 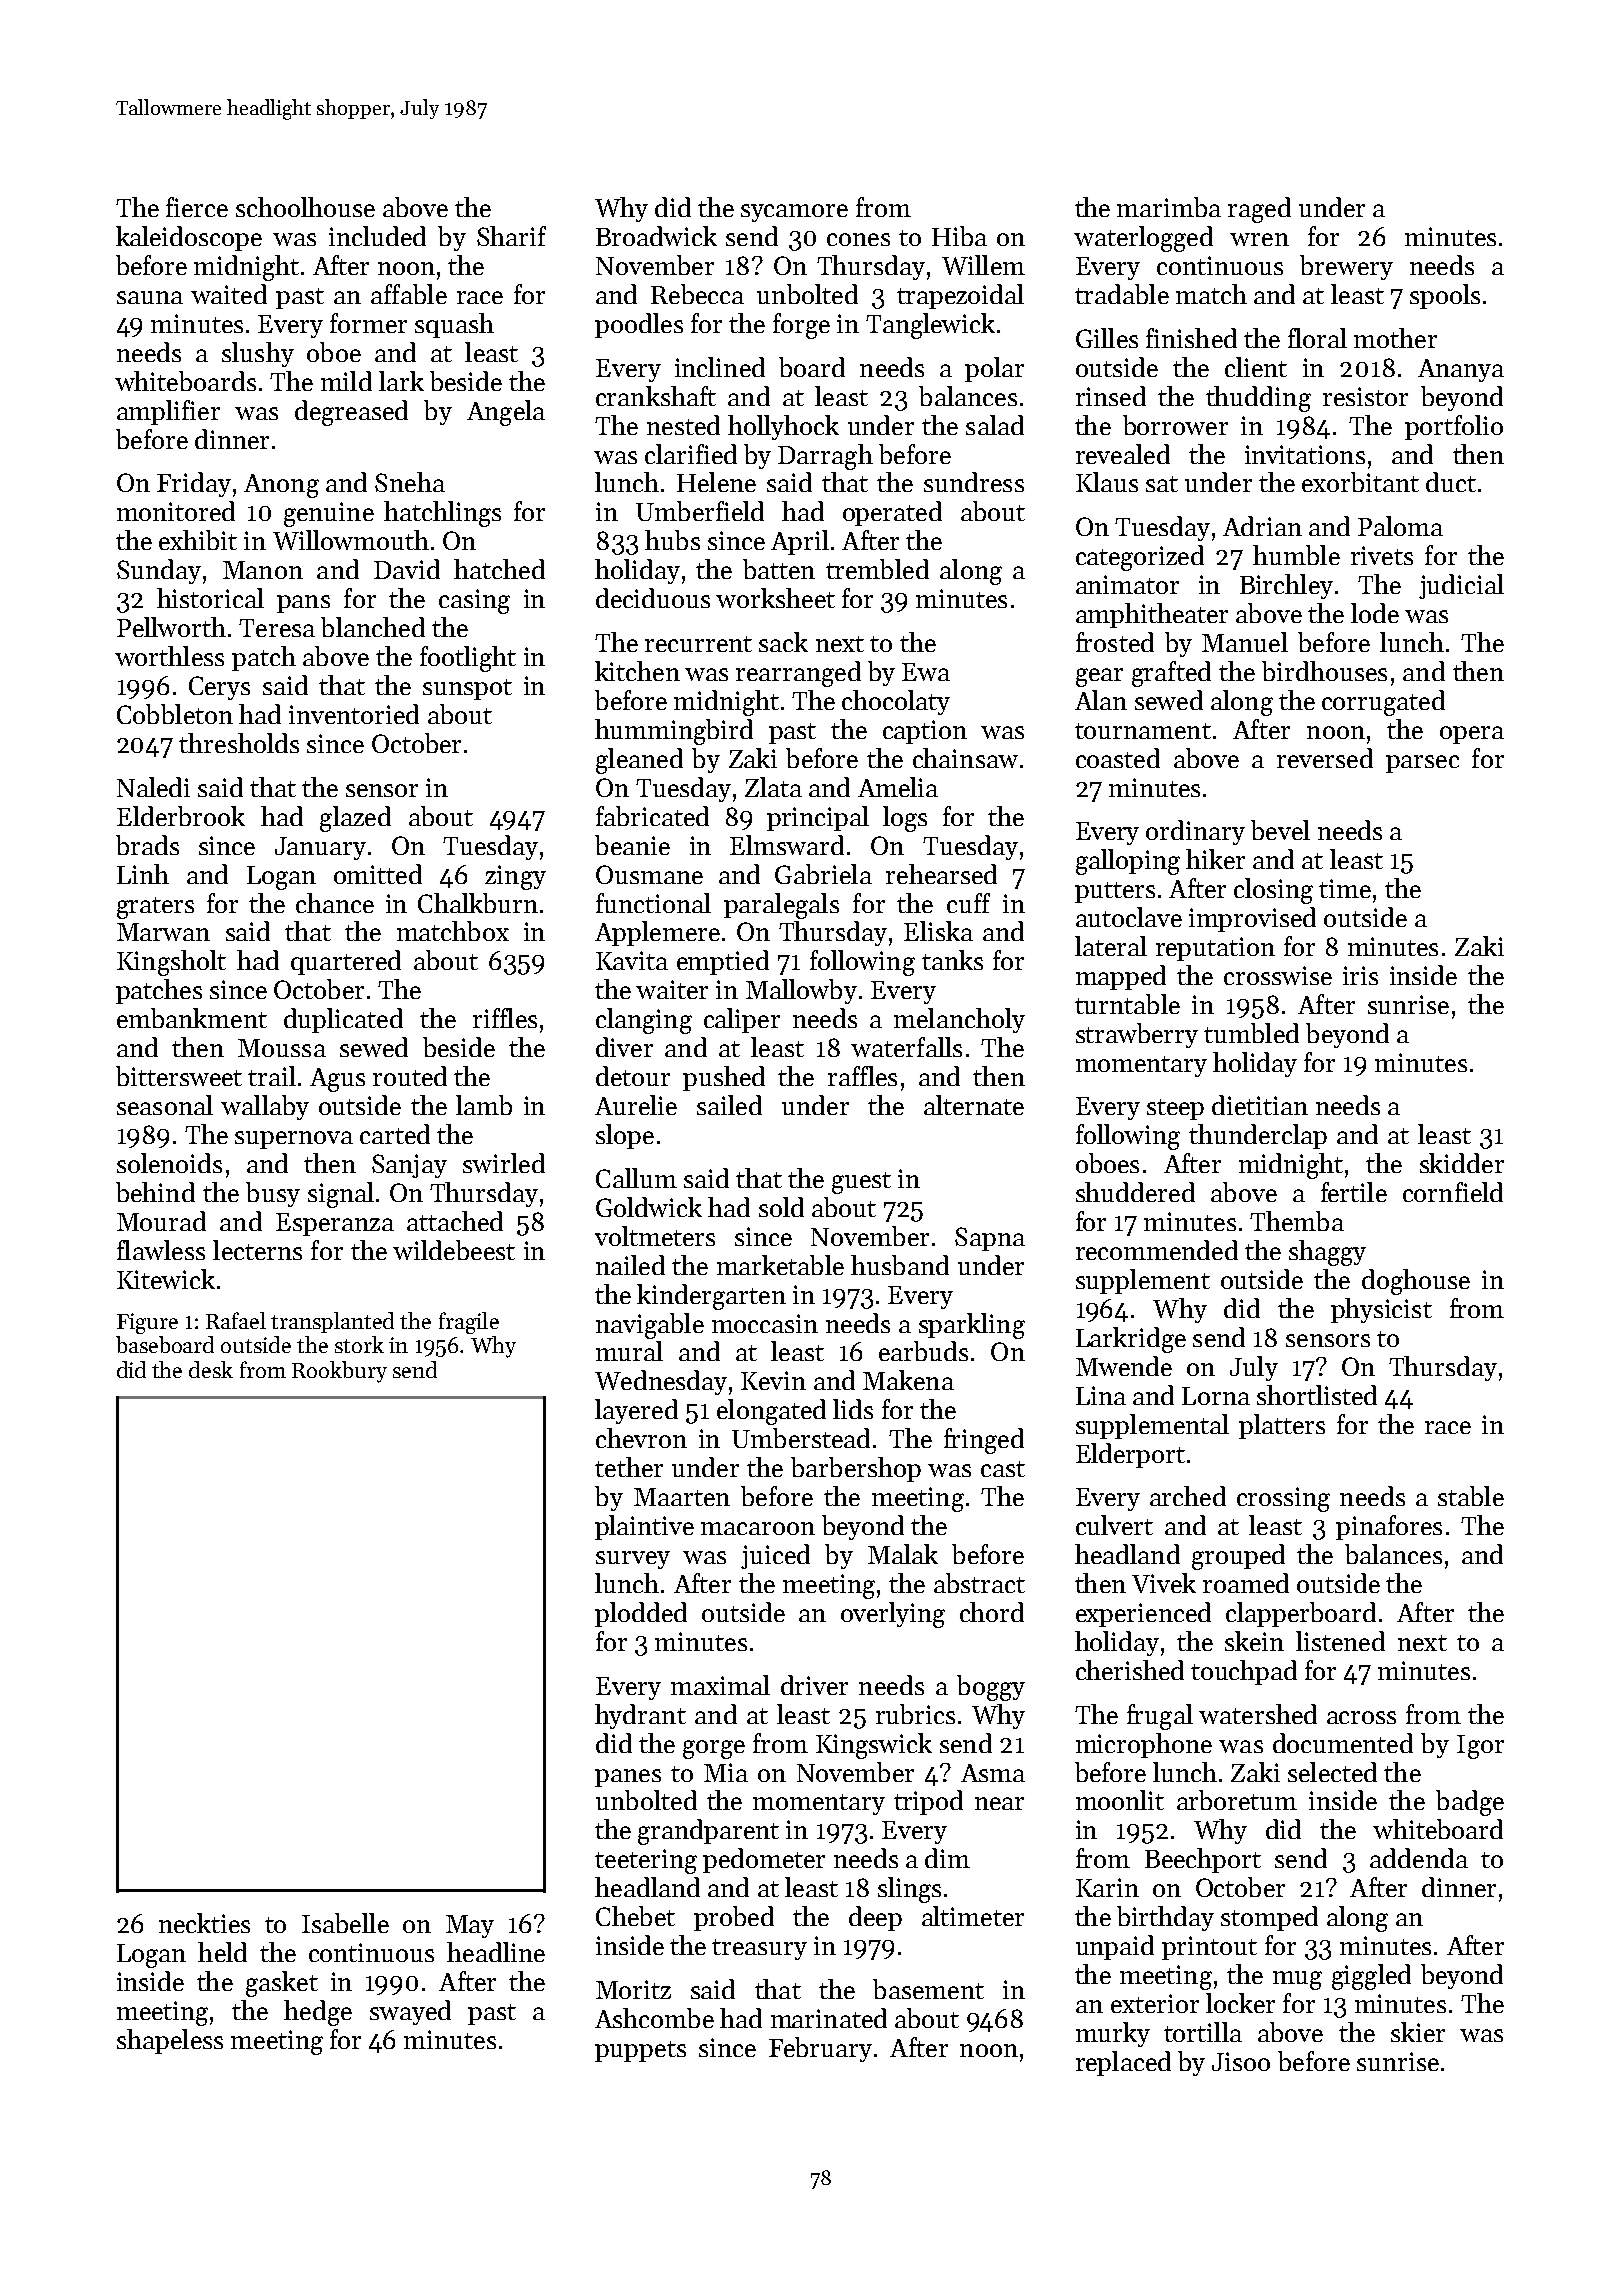 I want to click on barbershop, so click(x=856, y=1469).
